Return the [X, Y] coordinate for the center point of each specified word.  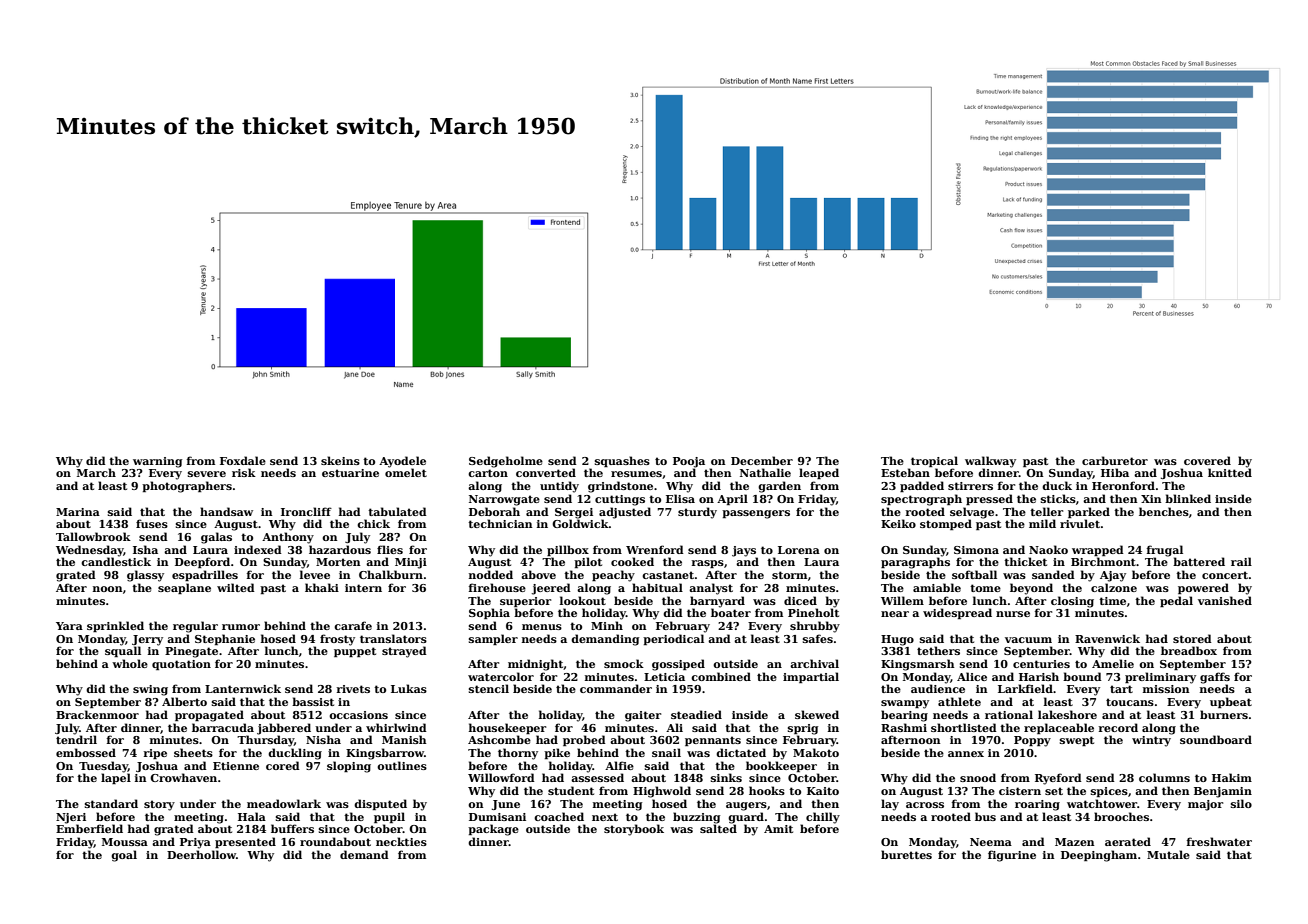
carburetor [1115, 460]
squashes [622, 461]
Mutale [1168, 854]
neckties [401, 841]
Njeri [71, 818]
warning [157, 462]
